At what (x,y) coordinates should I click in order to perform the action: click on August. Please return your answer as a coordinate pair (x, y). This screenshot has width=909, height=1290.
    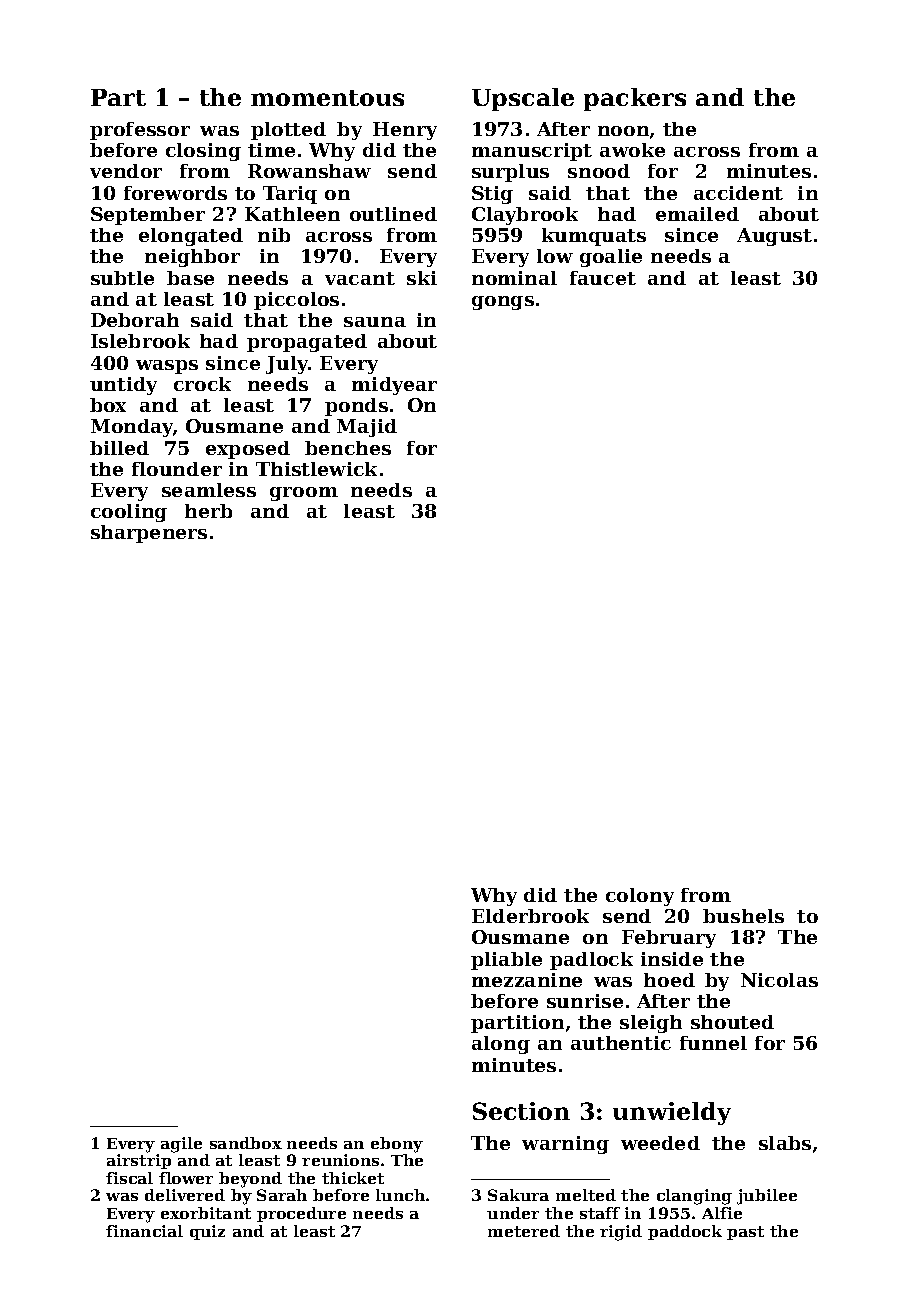
    Looking at the image, I should click on (774, 237).
